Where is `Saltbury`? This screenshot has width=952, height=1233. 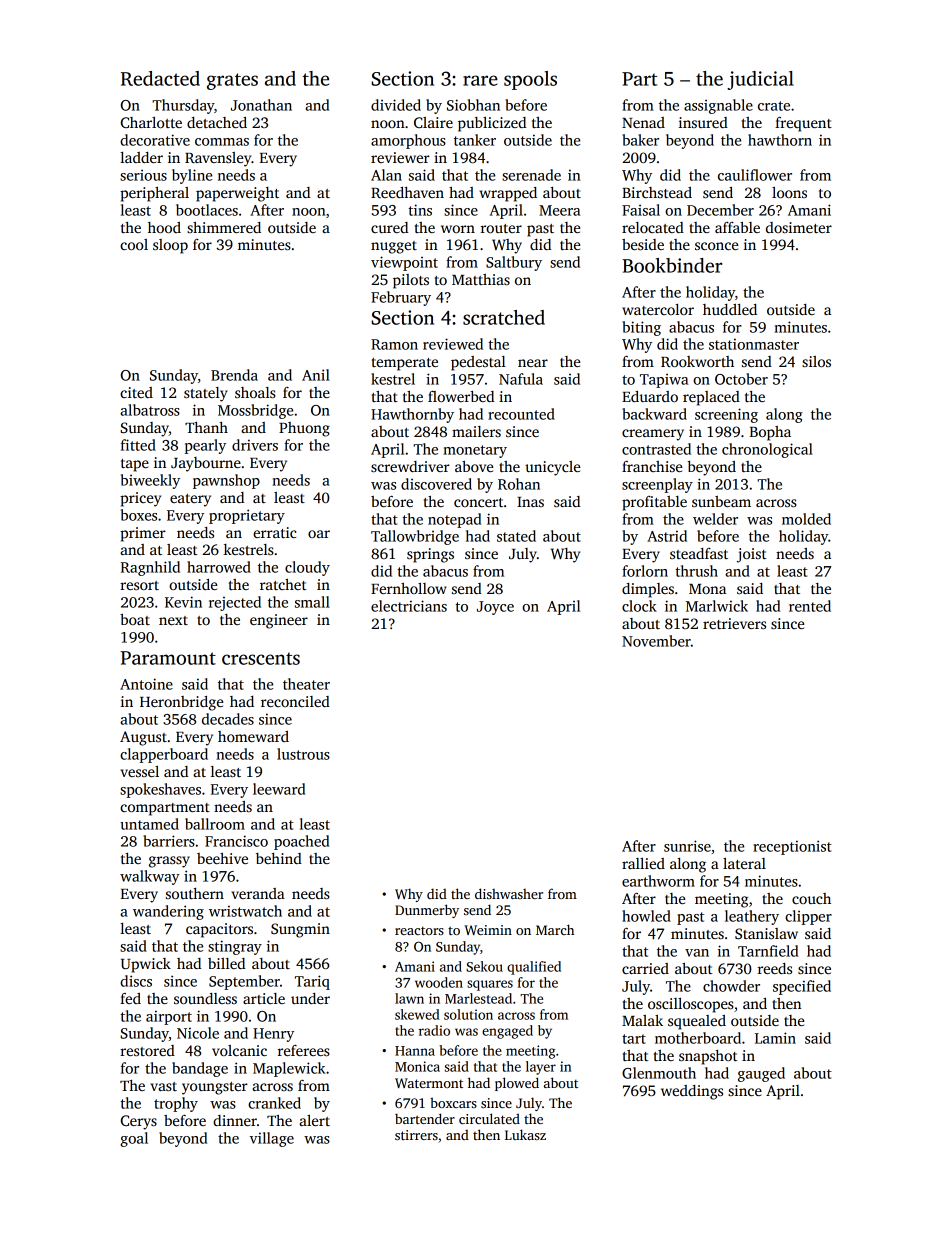 Saltbury is located at coordinates (514, 263).
